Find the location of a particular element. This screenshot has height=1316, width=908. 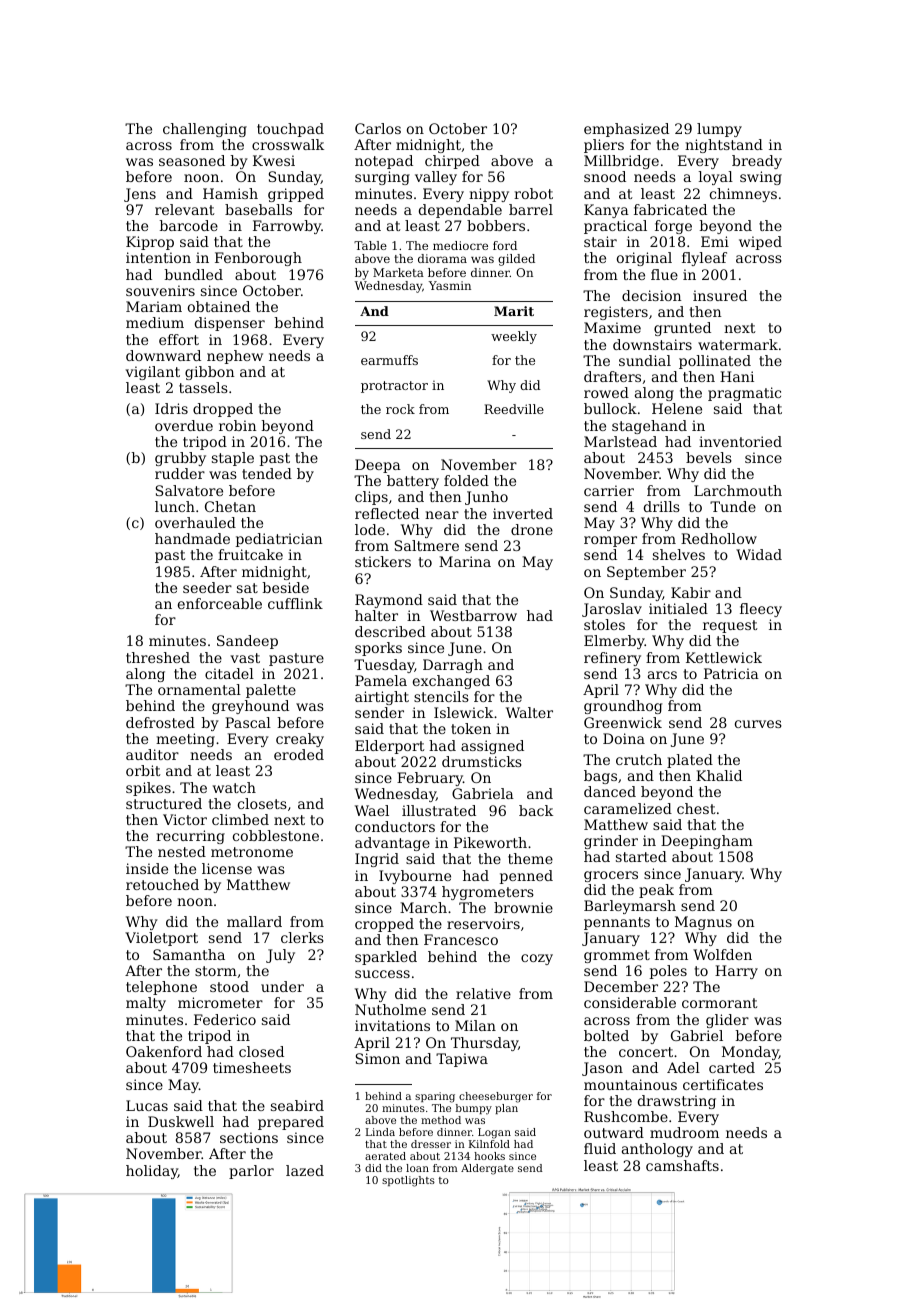

parlor is located at coordinates (251, 1172).
